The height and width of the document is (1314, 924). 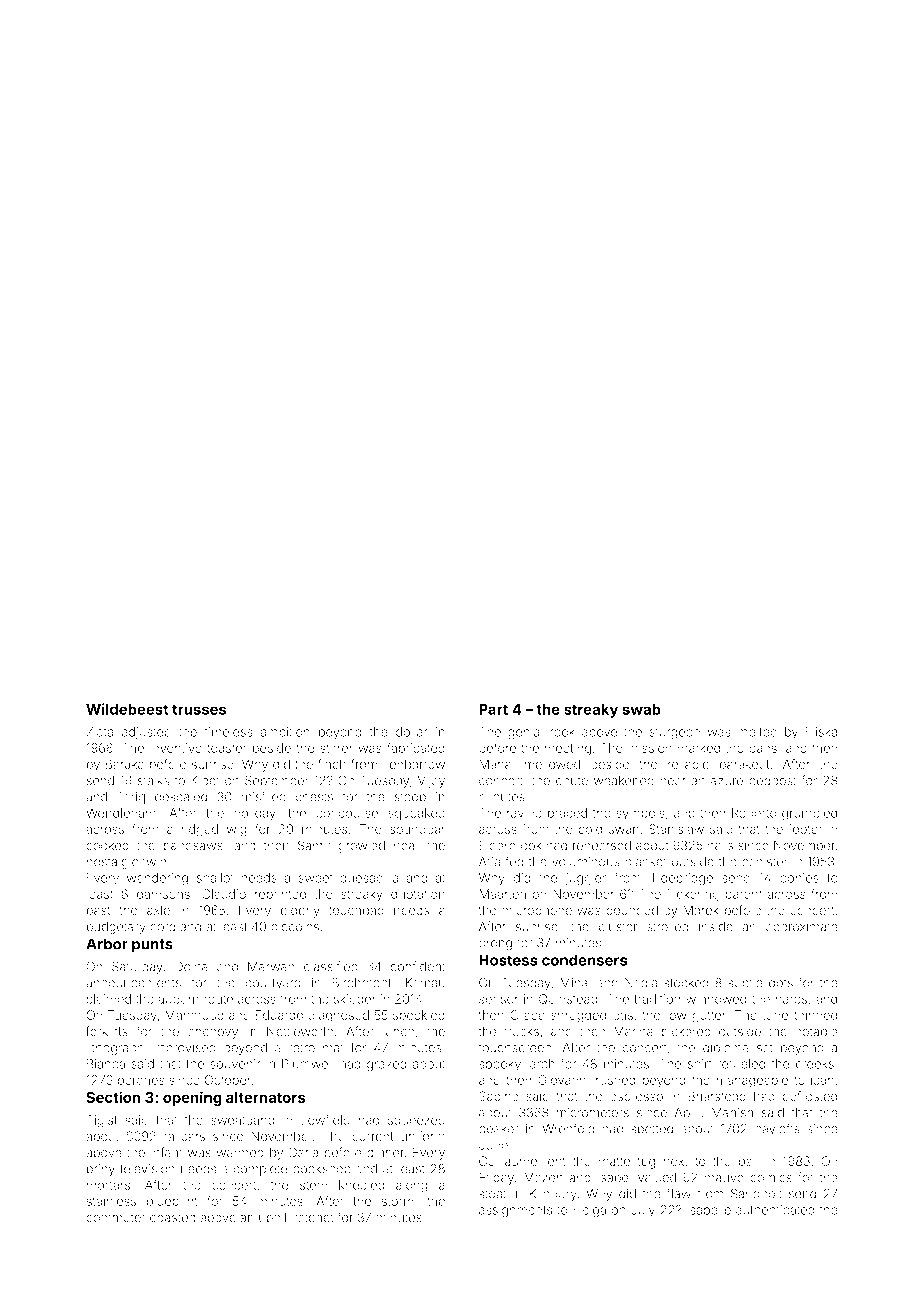 What do you see at coordinates (173, 1217) in the document?
I see `coasted` at bounding box center [173, 1217].
